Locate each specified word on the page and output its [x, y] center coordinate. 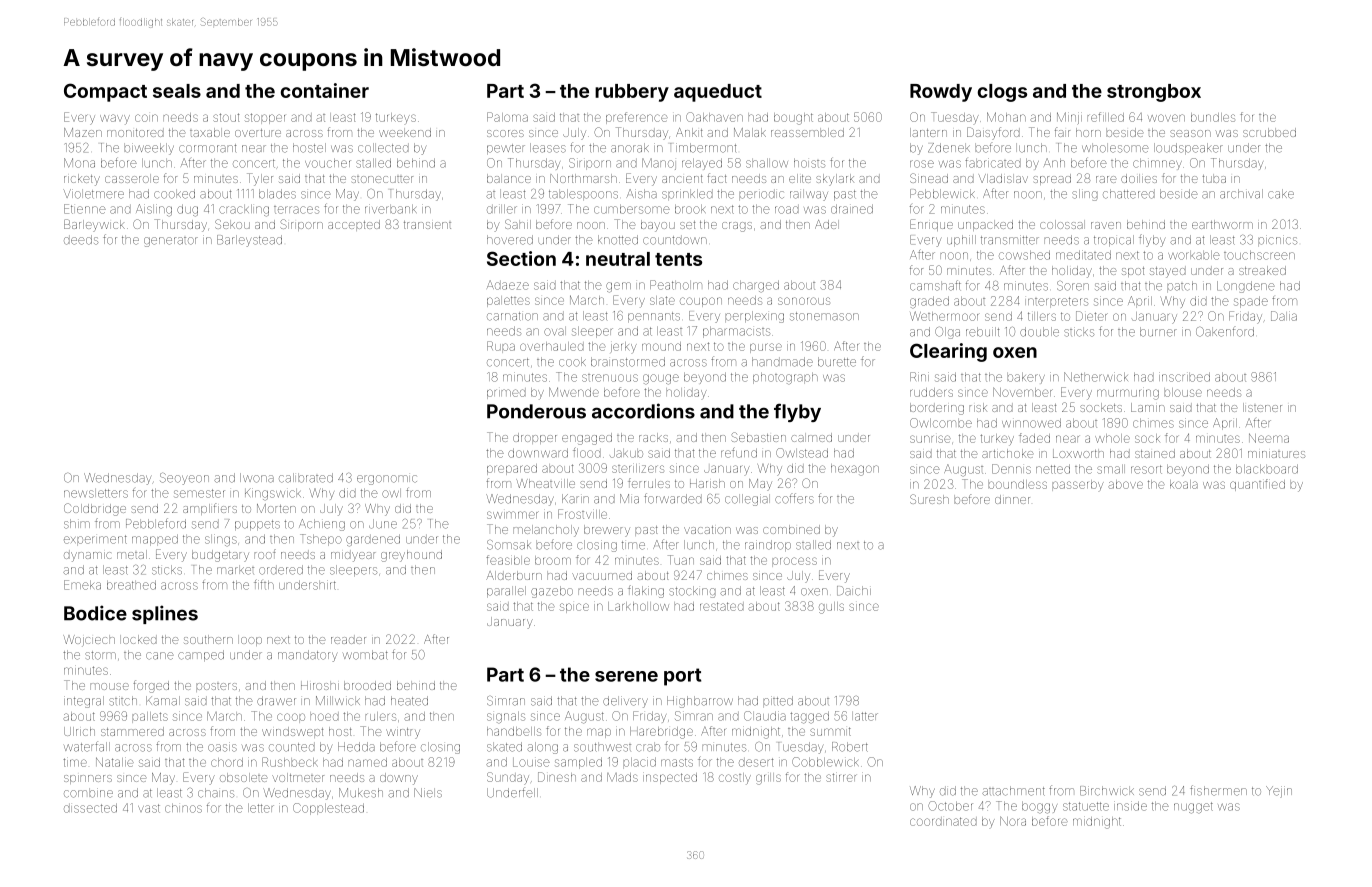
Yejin [1279, 792]
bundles [1213, 117]
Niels [428, 793]
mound [661, 346]
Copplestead [328, 809]
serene [626, 676]
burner [1158, 332]
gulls [831, 608]
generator [171, 242]
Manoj [659, 164]
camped [201, 655]
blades [277, 194]
